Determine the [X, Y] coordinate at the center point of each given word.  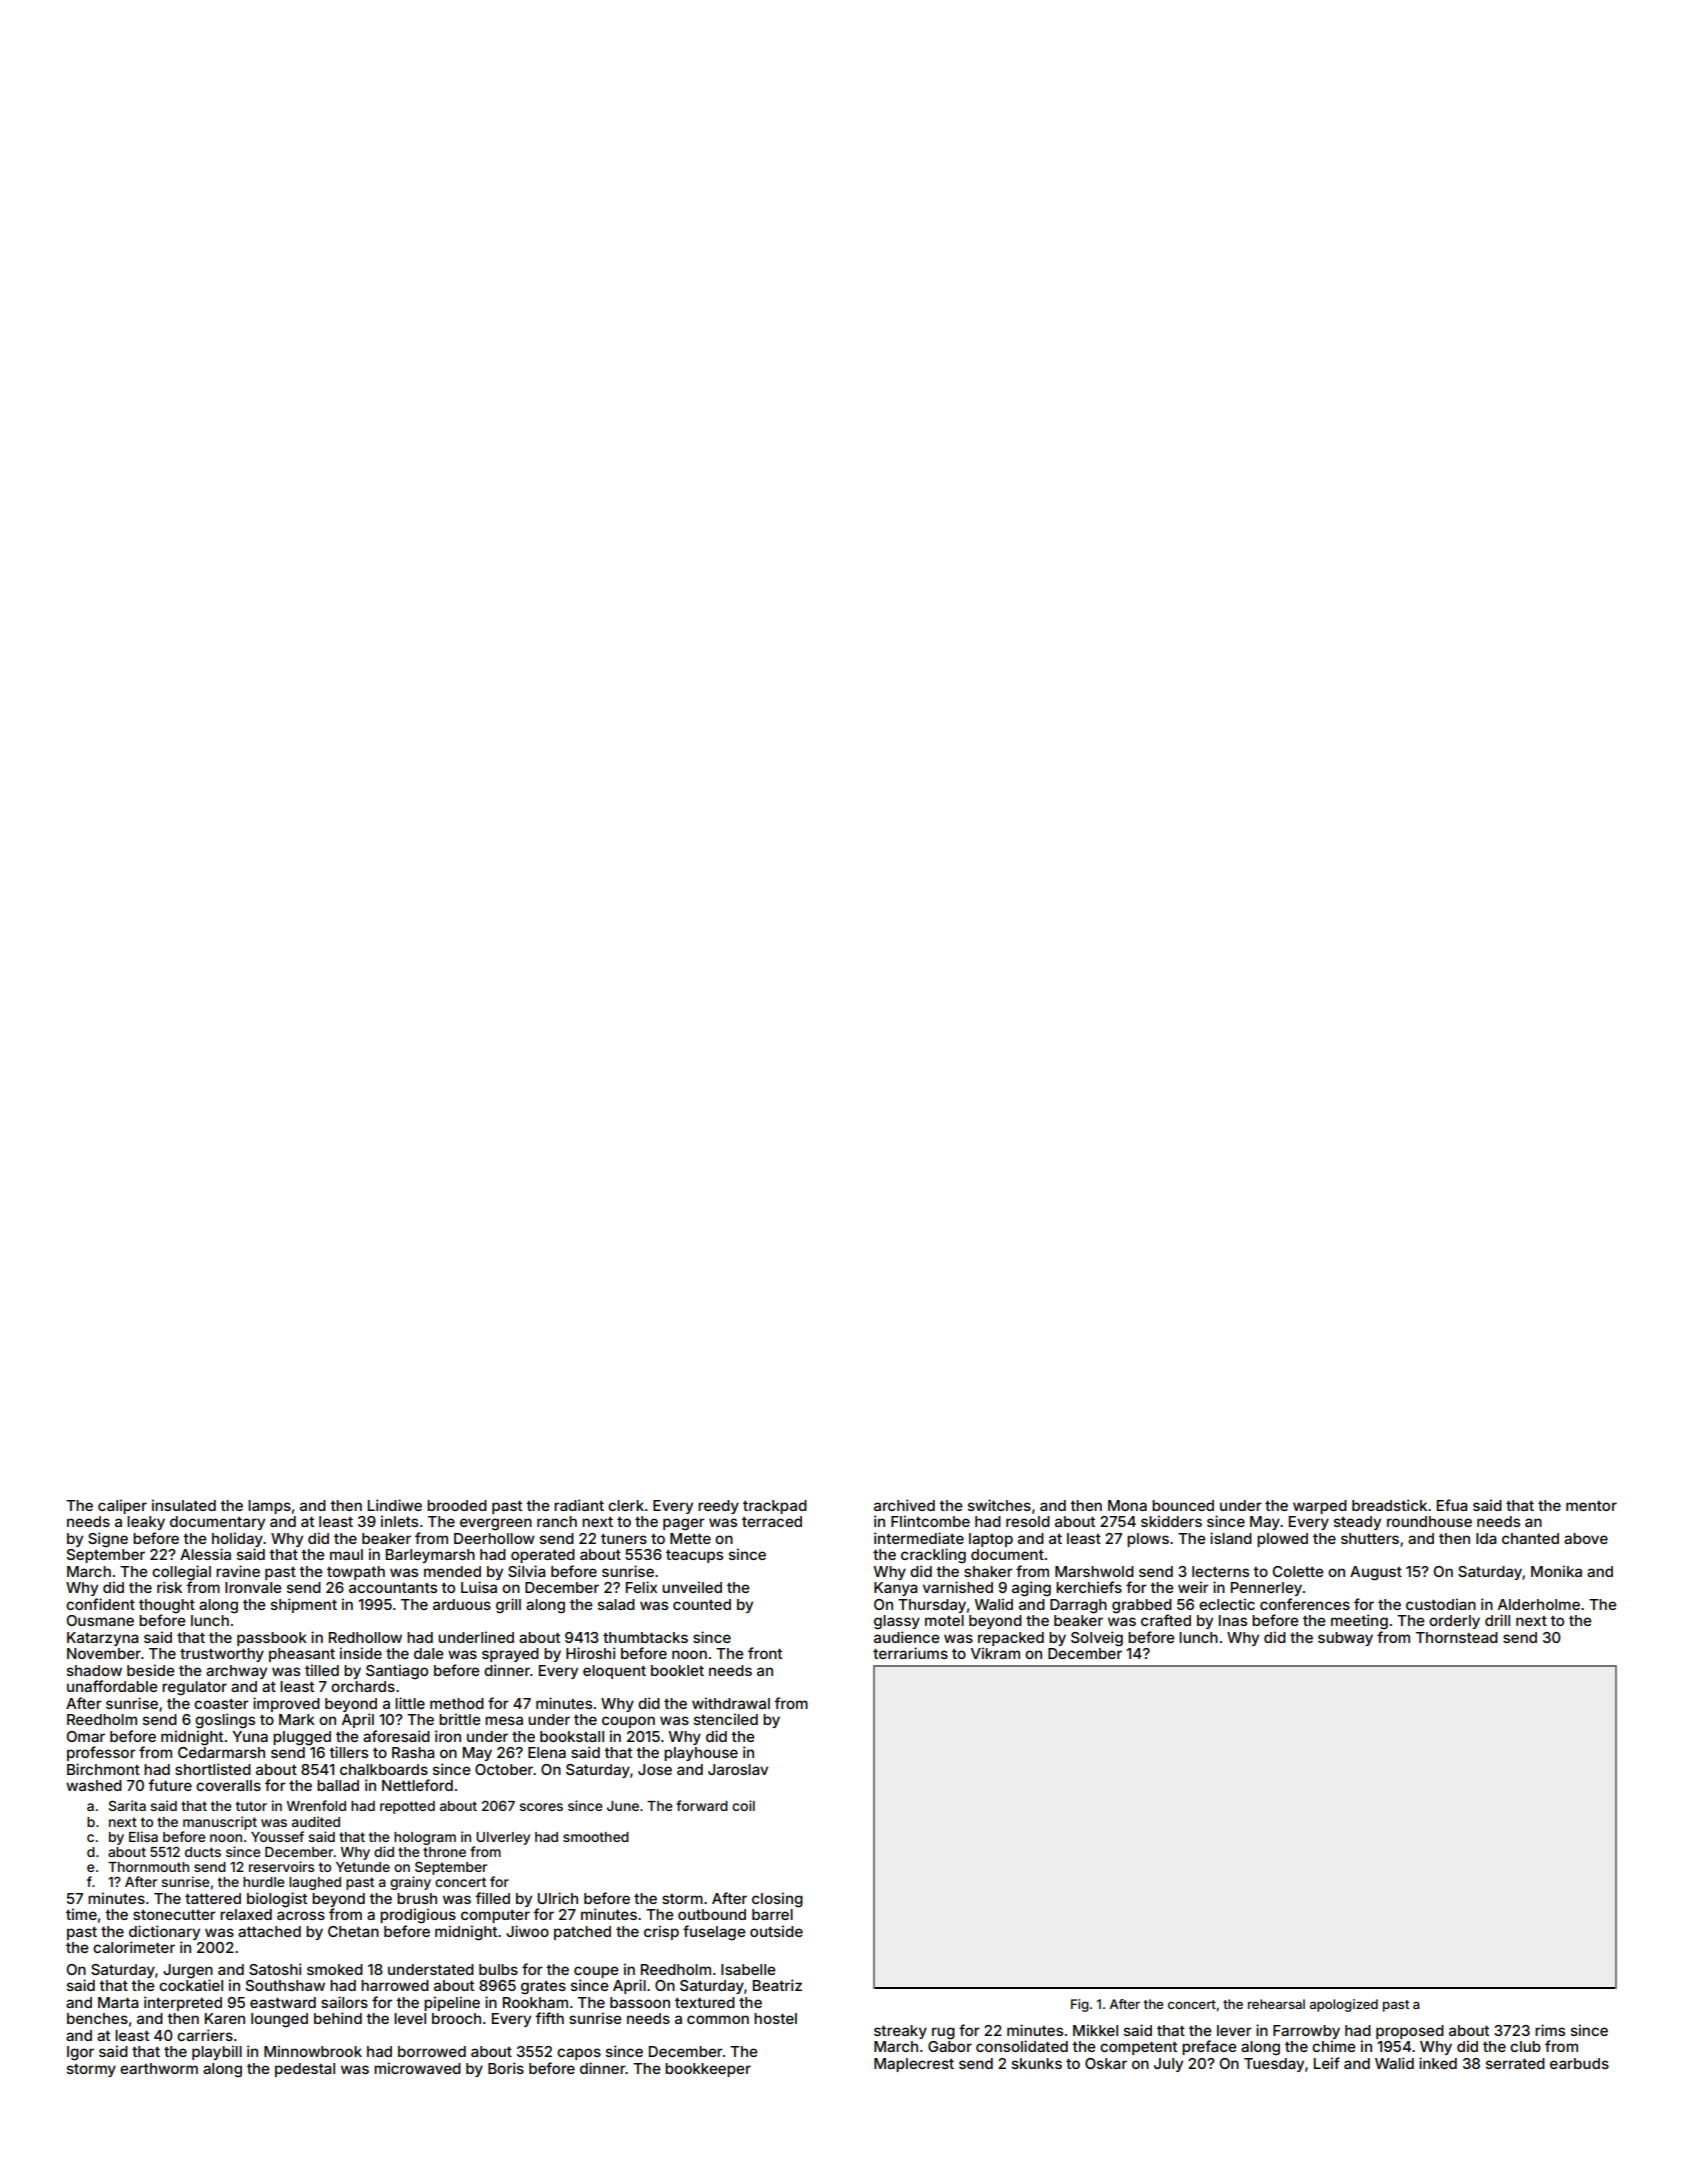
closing [777, 1900]
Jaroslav [738, 1769]
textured [705, 2002]
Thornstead [1457, 1637]
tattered [213, 1898]
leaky [146, 1523]
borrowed [432, 2051]
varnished [958, 1587]
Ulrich [558, 1898]
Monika [1556, 1571]
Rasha [413, 1752]
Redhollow [365, 1637]
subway [1345, 1639]
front [765, 1653]
